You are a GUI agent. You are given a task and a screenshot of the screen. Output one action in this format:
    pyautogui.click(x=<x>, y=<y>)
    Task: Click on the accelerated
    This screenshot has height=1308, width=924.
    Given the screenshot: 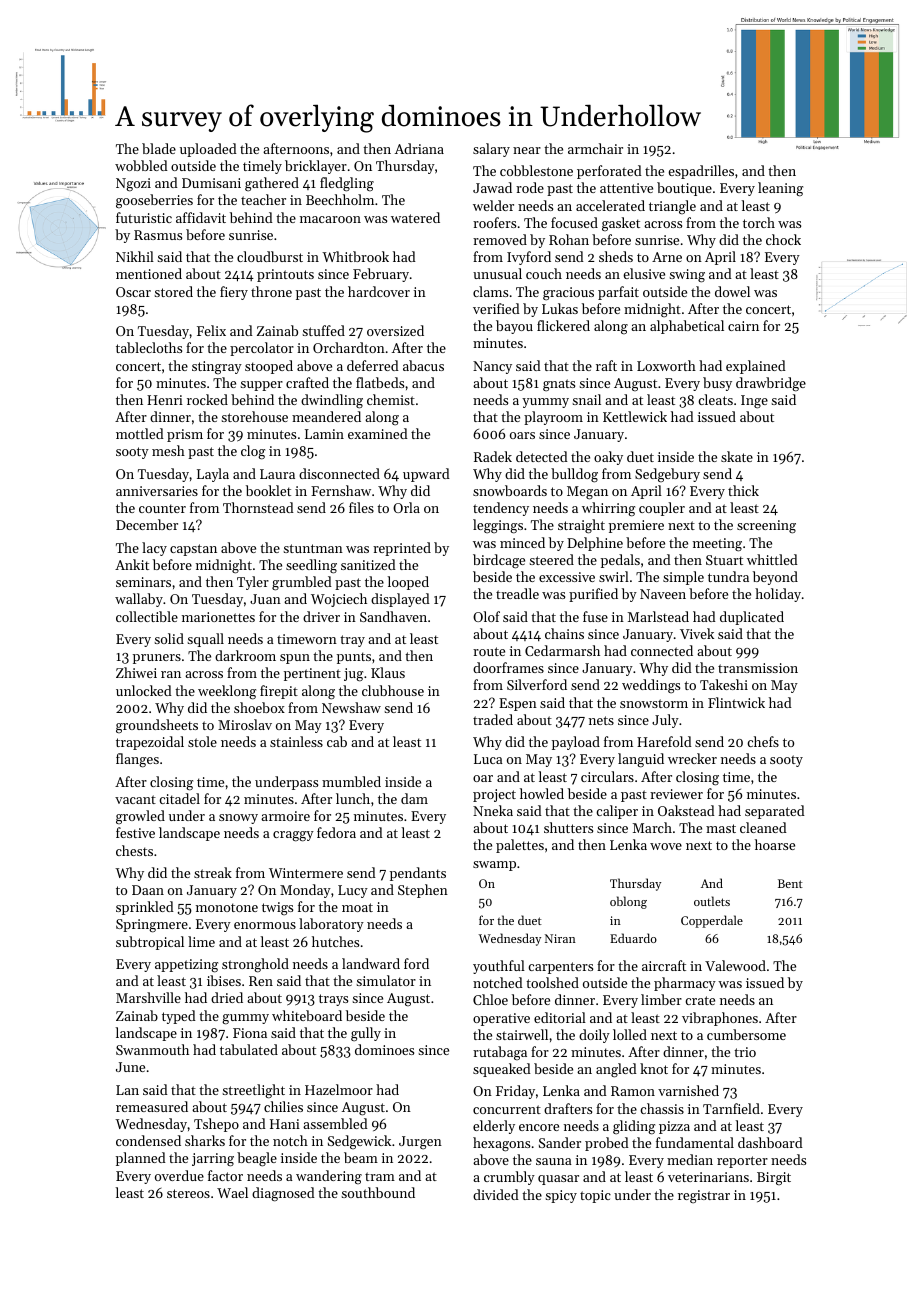 What is the action you would take?
    pyautogui.click(x=610, y=205)
